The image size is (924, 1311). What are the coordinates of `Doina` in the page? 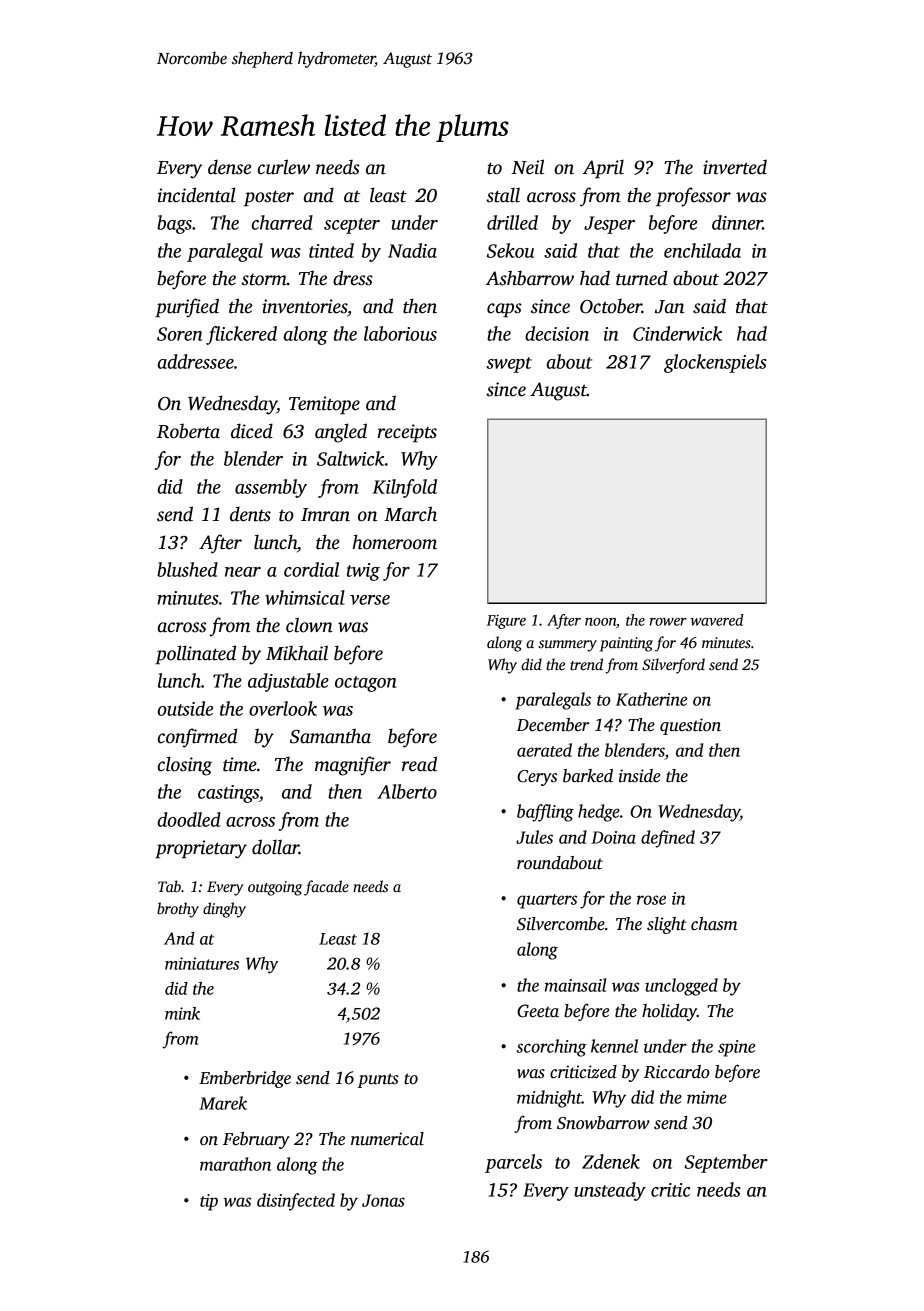 It's located at (613, 837).
